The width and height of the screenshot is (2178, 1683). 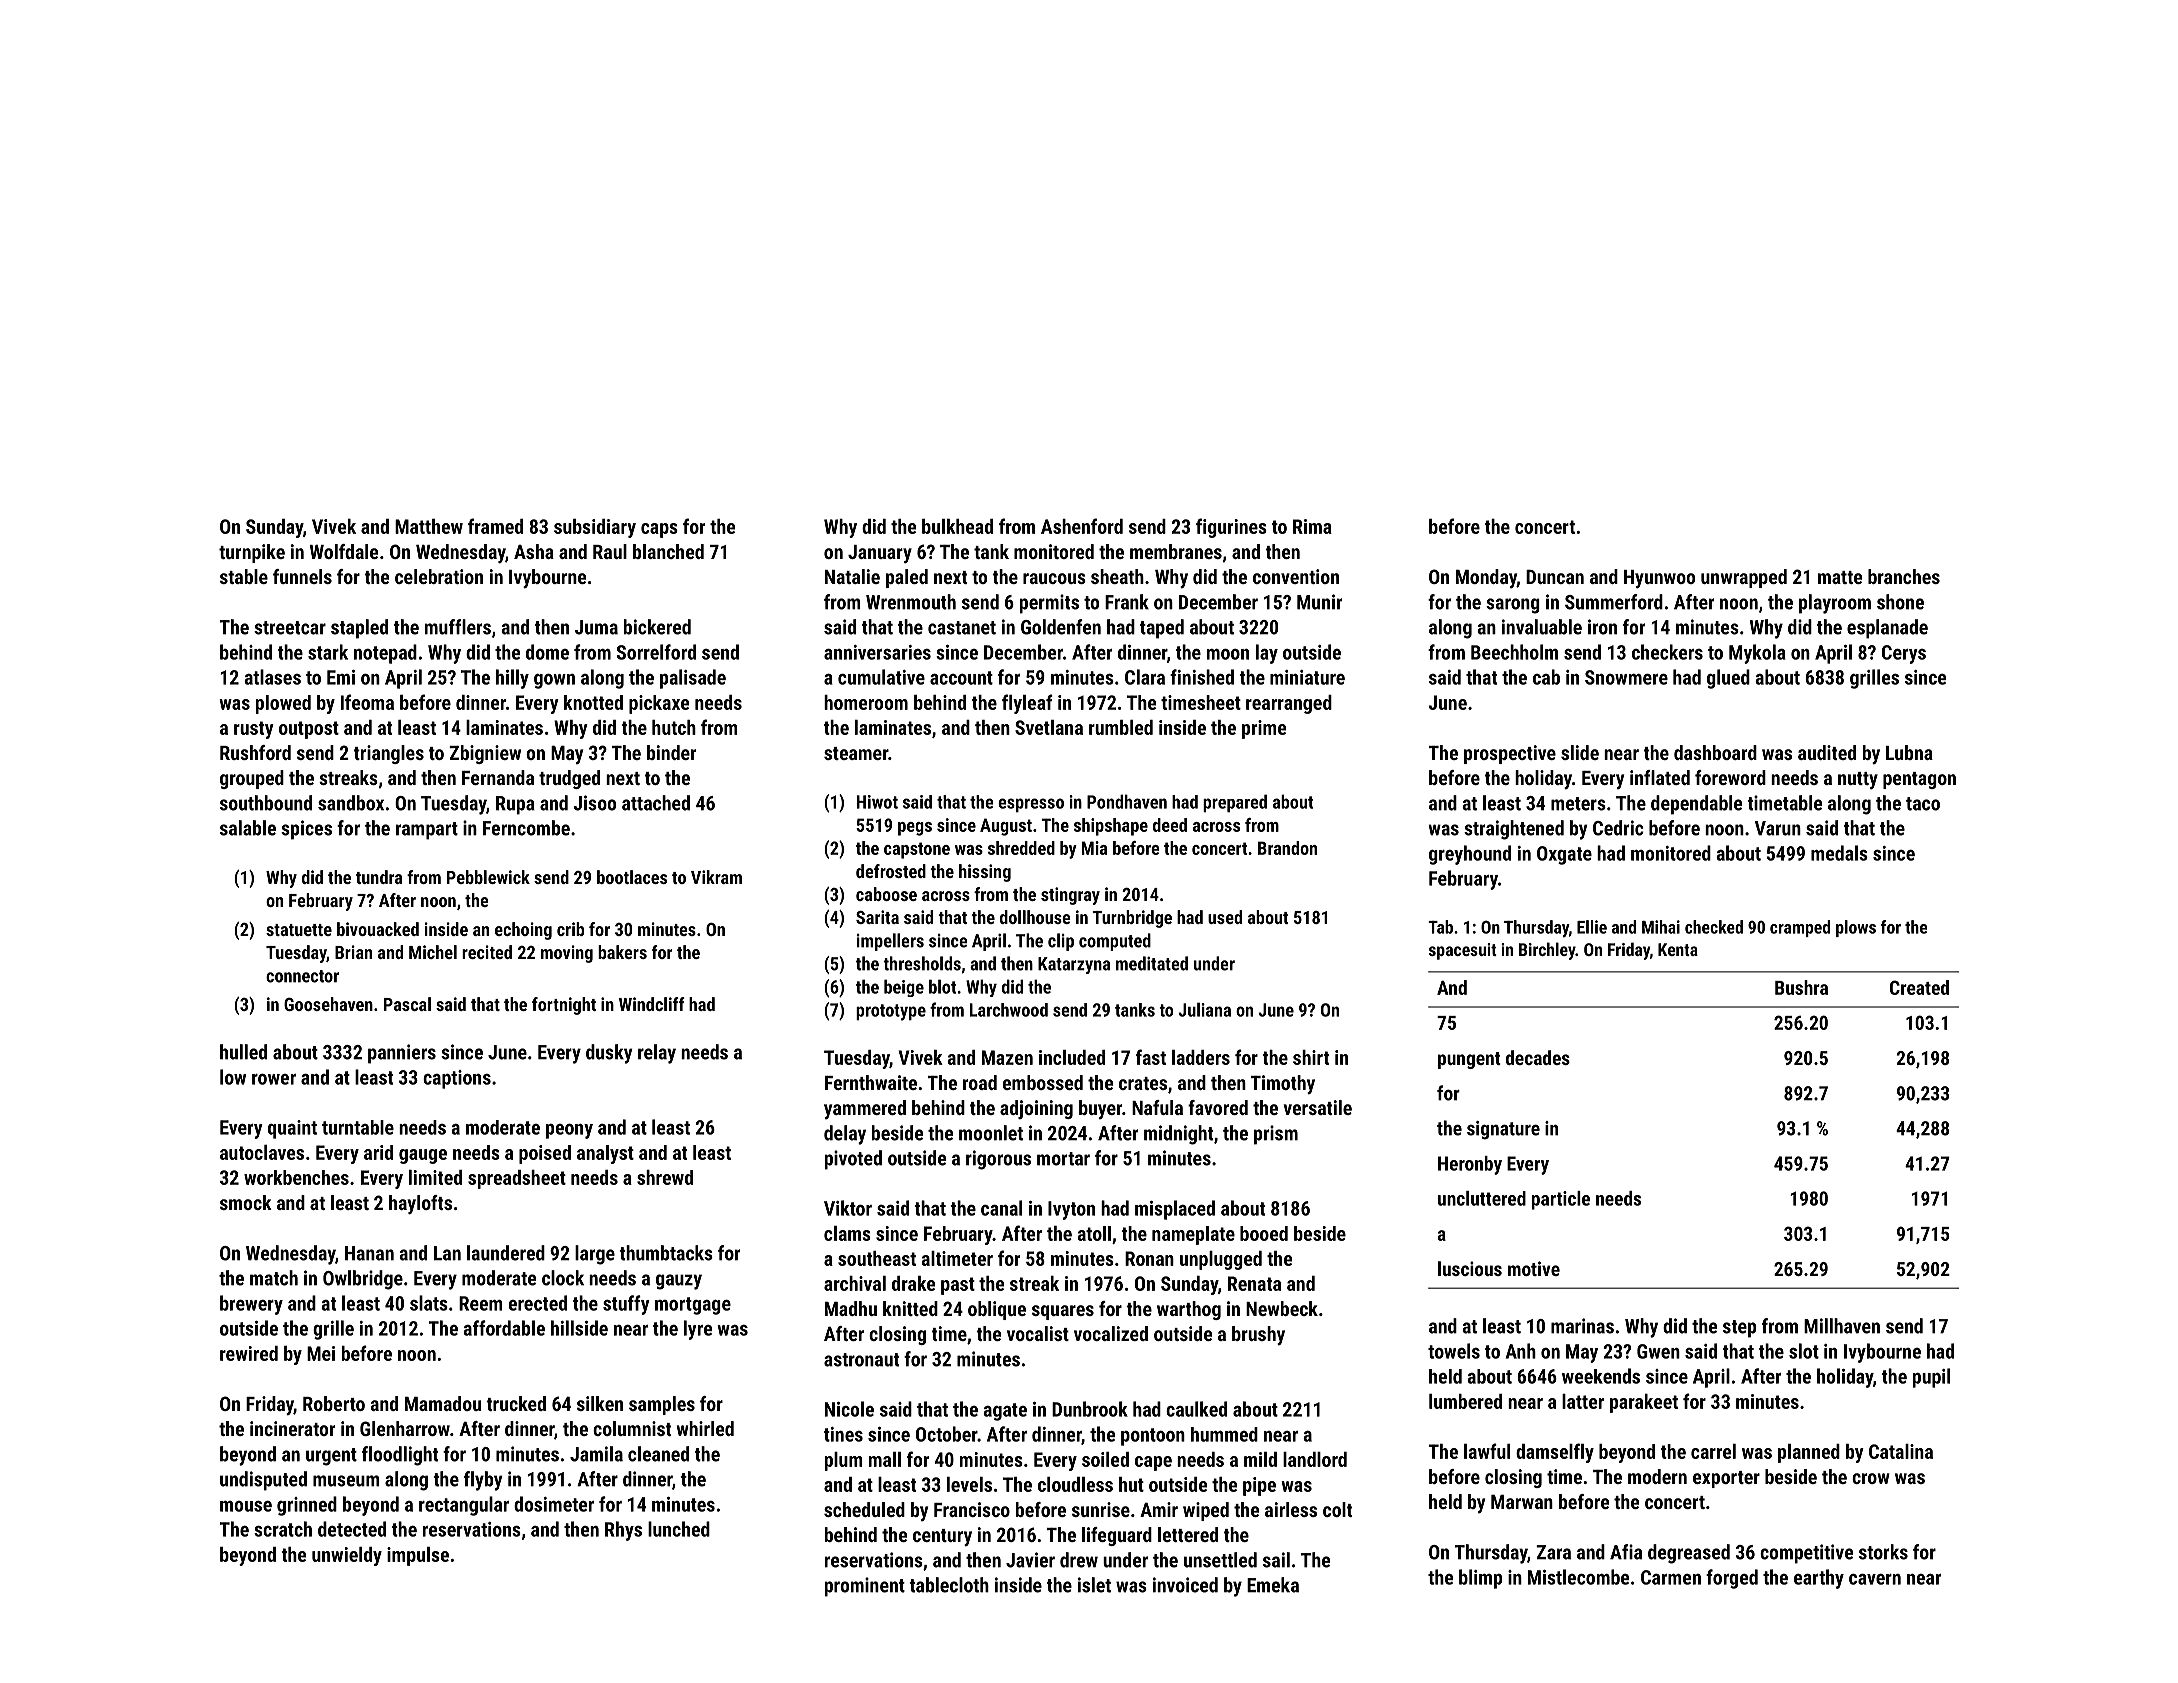 What do you see at coordinates (962, 628) in the screenshot?
I see `castanet` at bounding box center [962, 628].
